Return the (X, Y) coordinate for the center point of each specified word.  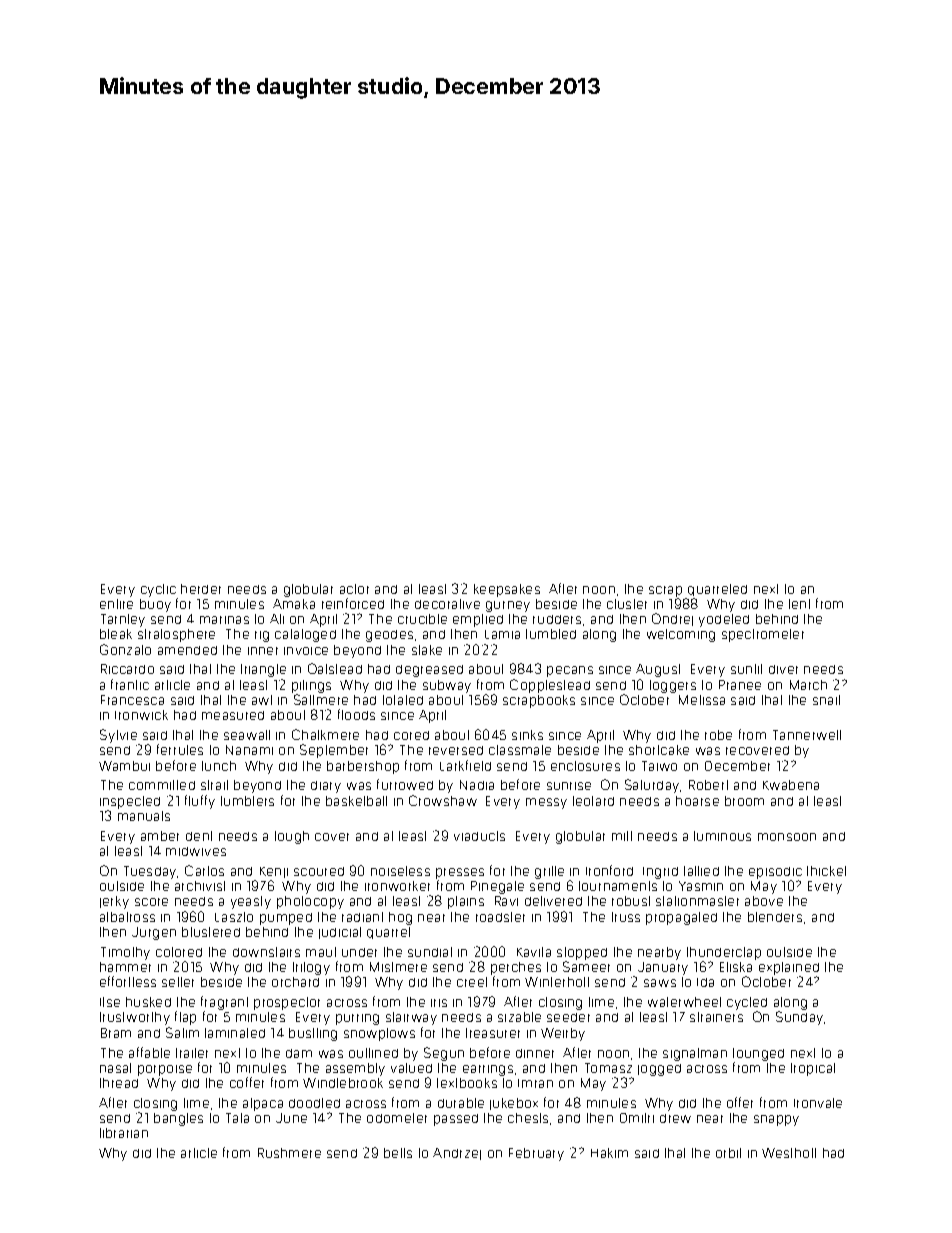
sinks (527, 735)
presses (460, 873)
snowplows (379, 1034)
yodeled (724, 620)
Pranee (740, 685)
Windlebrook (343, 1083)
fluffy (200, 802)
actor (354, 589)
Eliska (736, 967)
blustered (211, 932)
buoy (155, 605)
